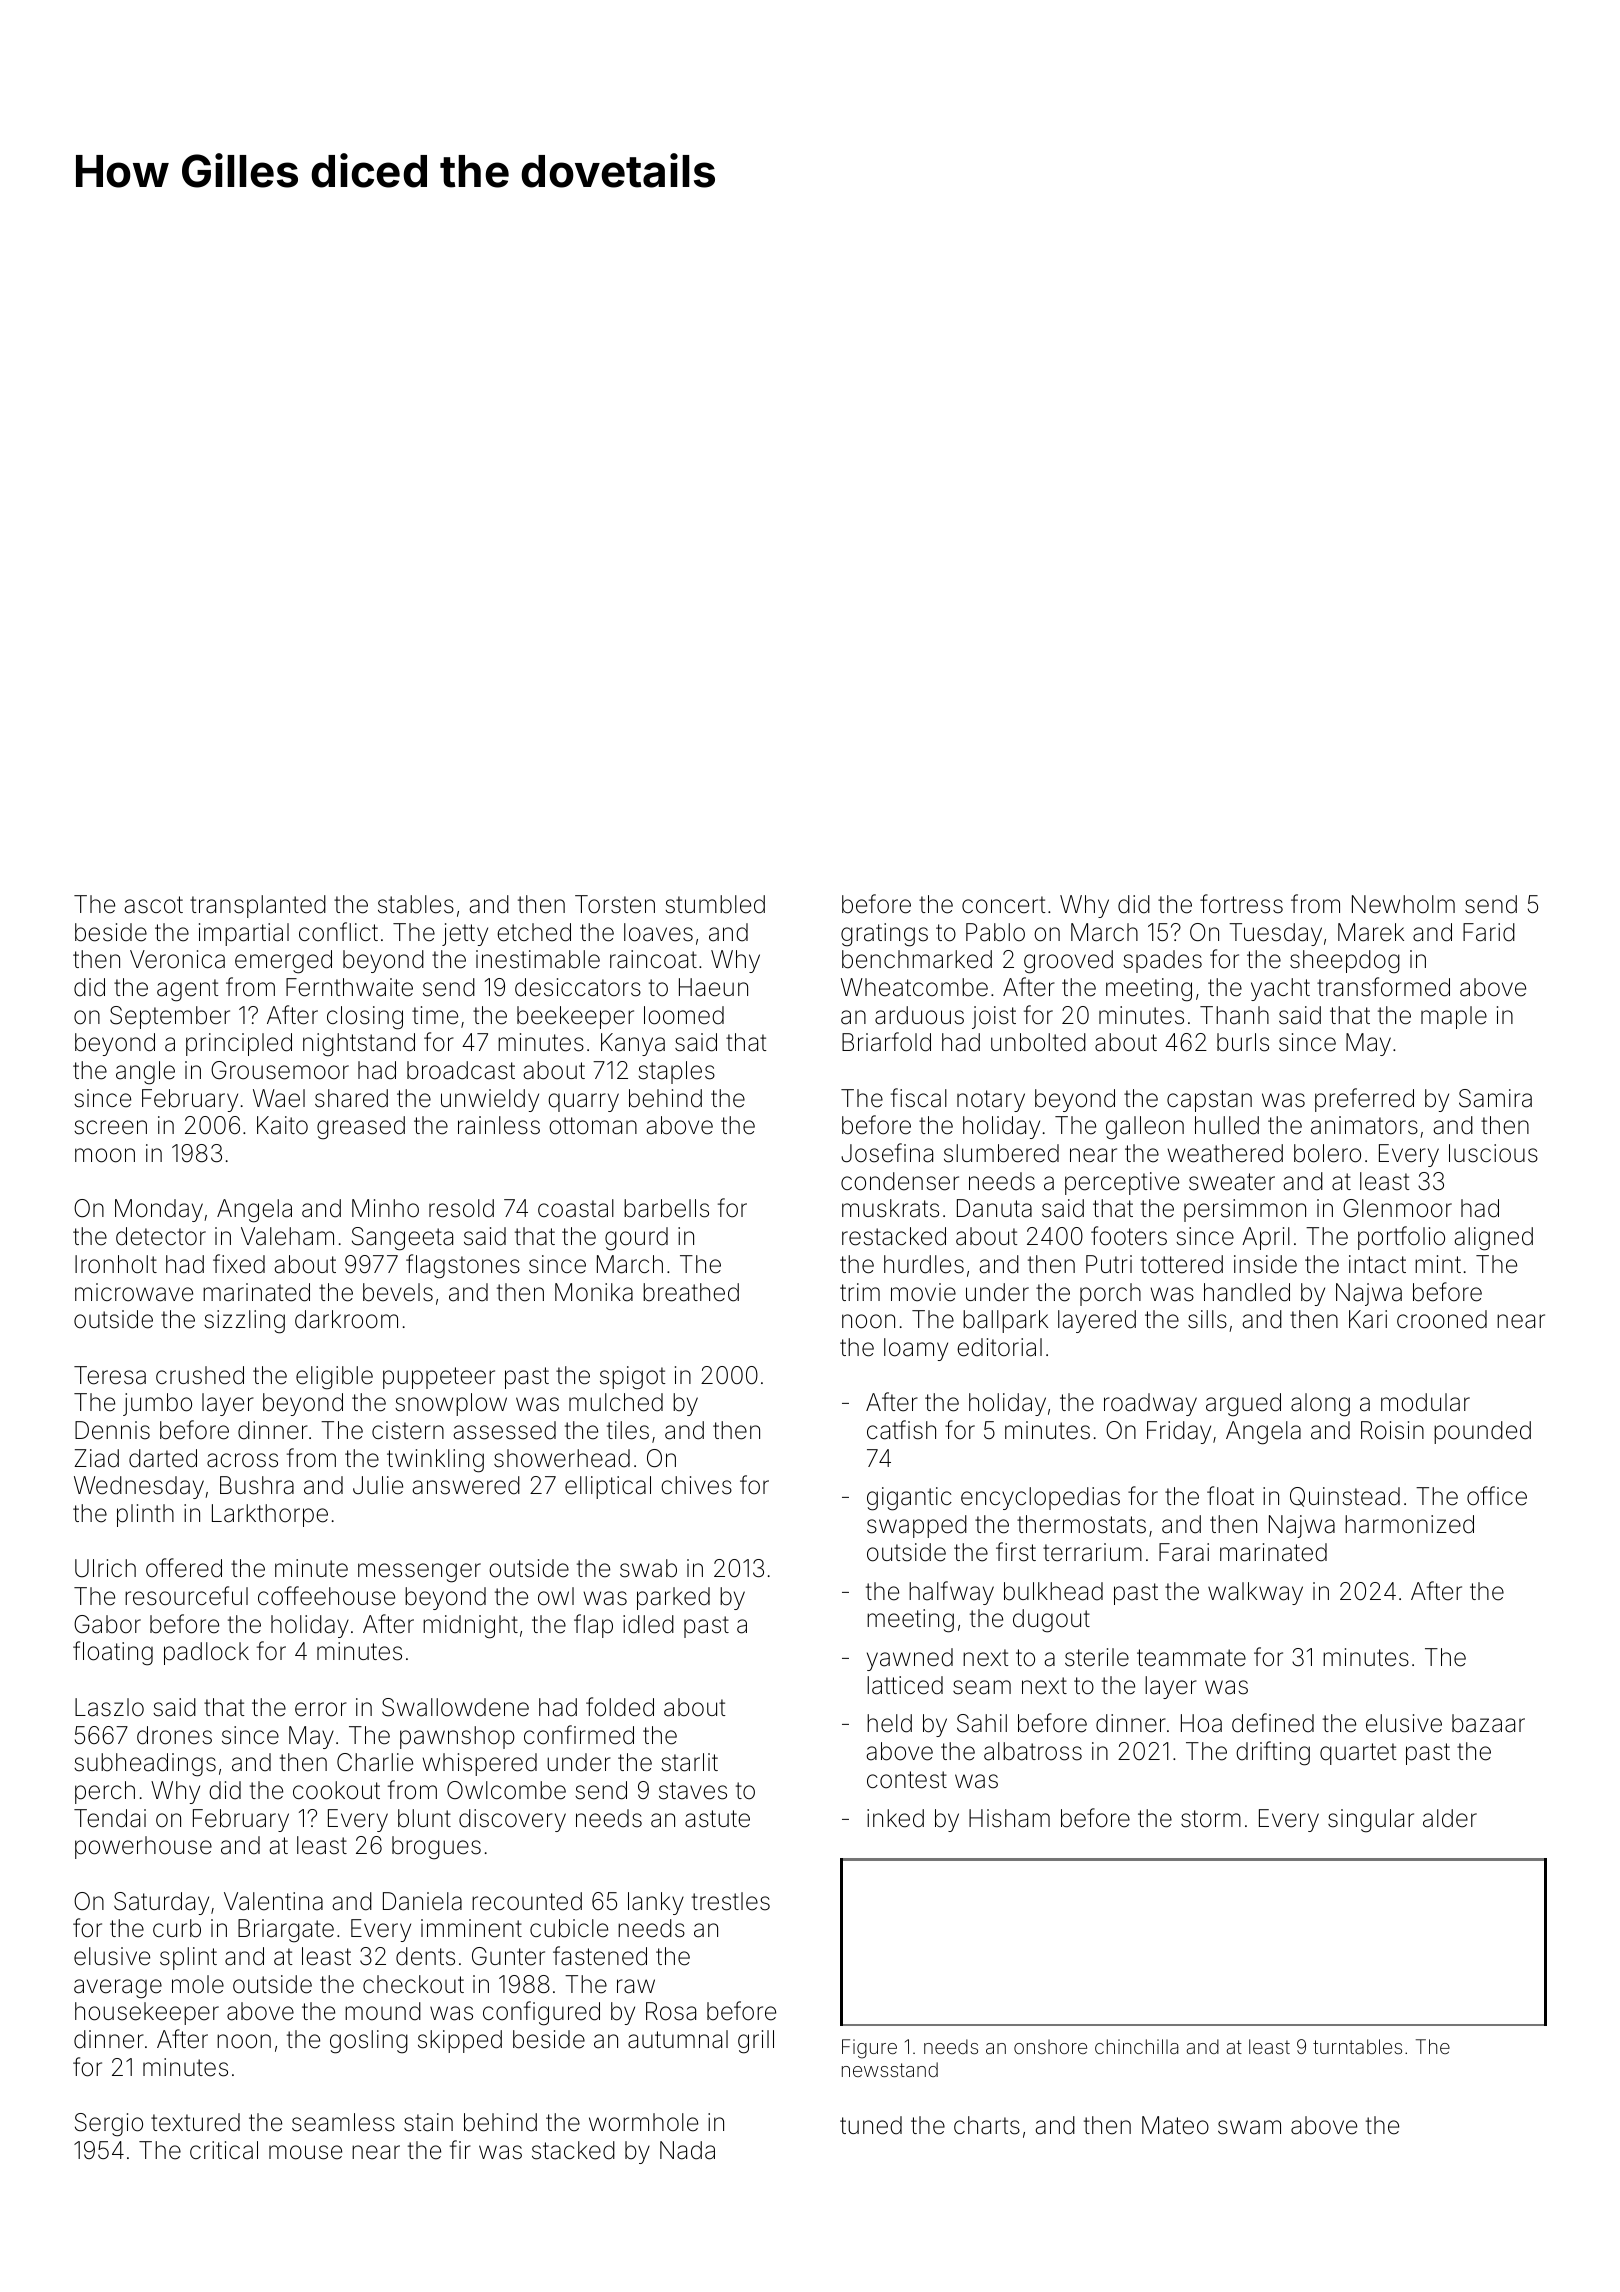  What do you see at coordinates (1357, 2046) in the screenshot?
I see `turntables` at bounding box center [1357, 2046].
